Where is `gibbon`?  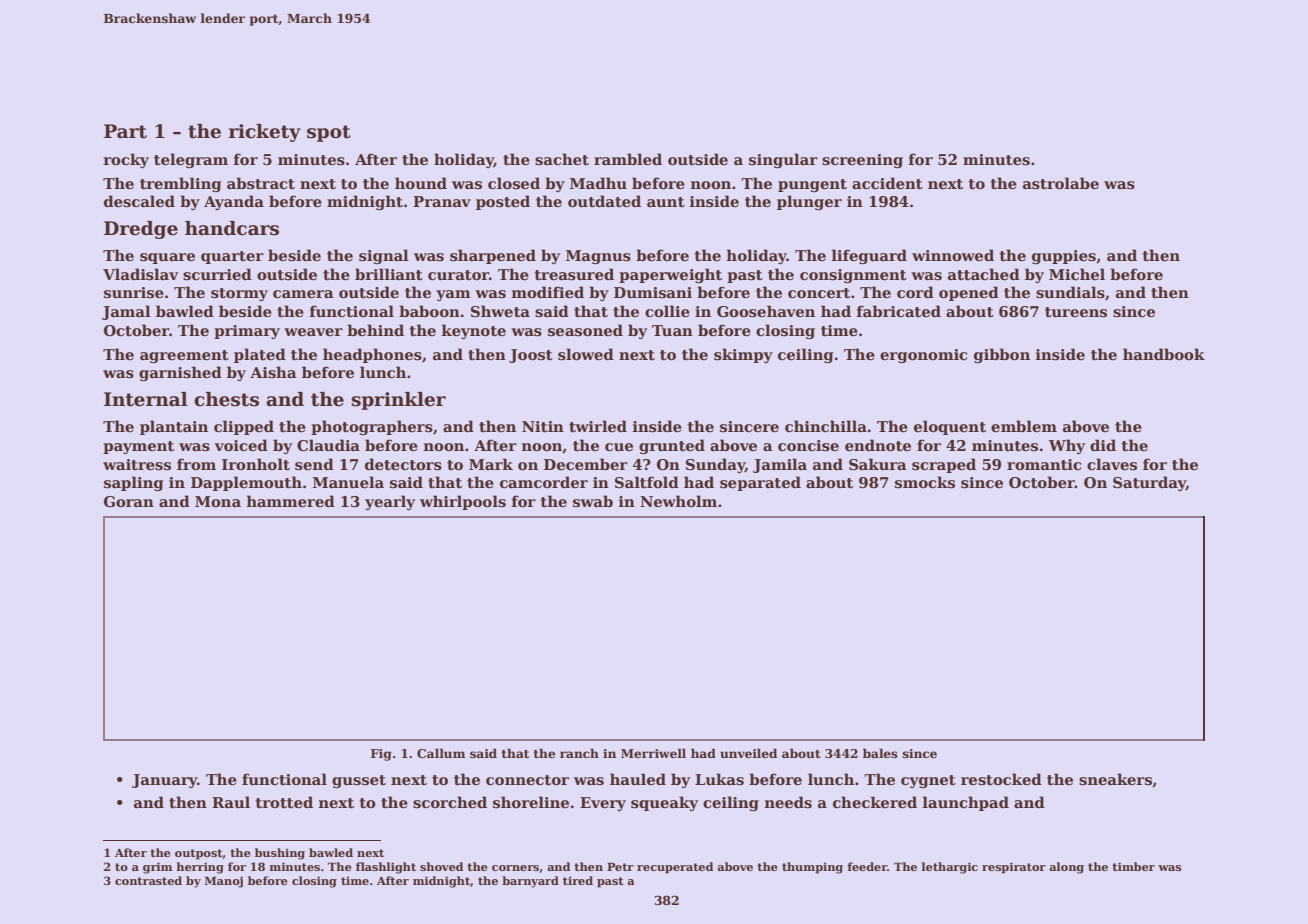
gibbon is located at coordinates (1002, 355).
